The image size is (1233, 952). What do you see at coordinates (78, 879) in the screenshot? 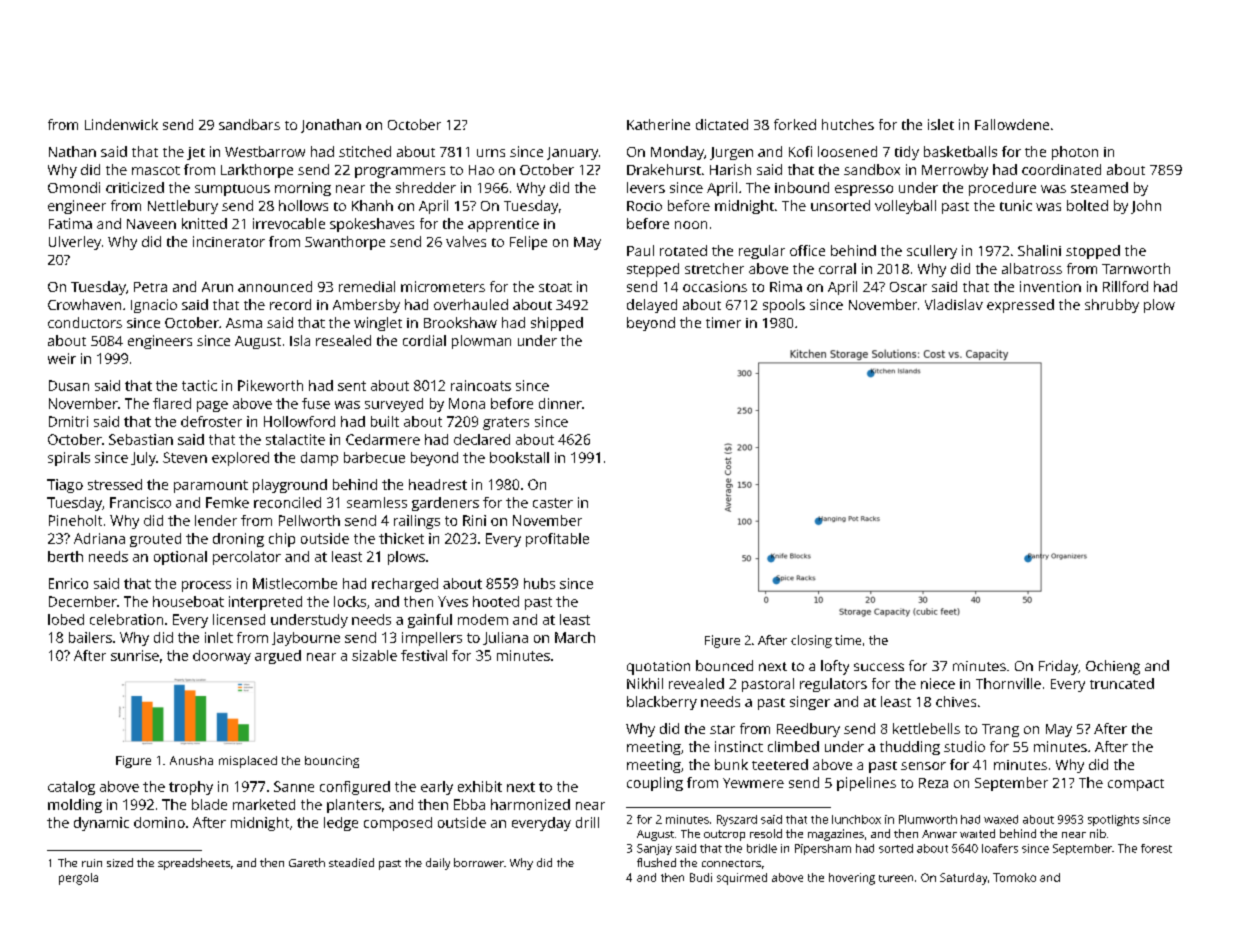
I see `pergola` at bounding box center [78, 879].
